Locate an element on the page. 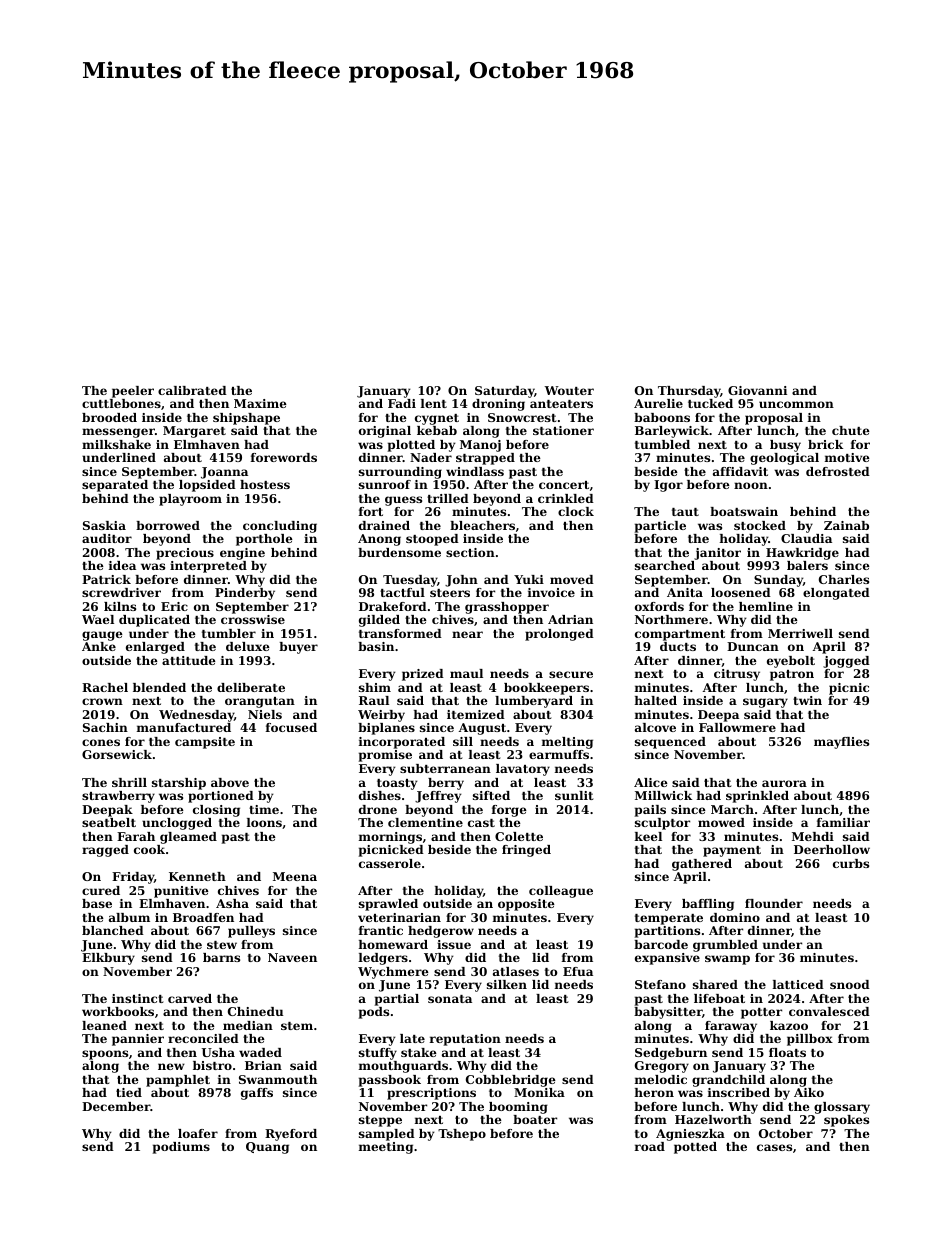 This image has height=1233, width=952. Giovanni is located at coordinates (757, 390).
